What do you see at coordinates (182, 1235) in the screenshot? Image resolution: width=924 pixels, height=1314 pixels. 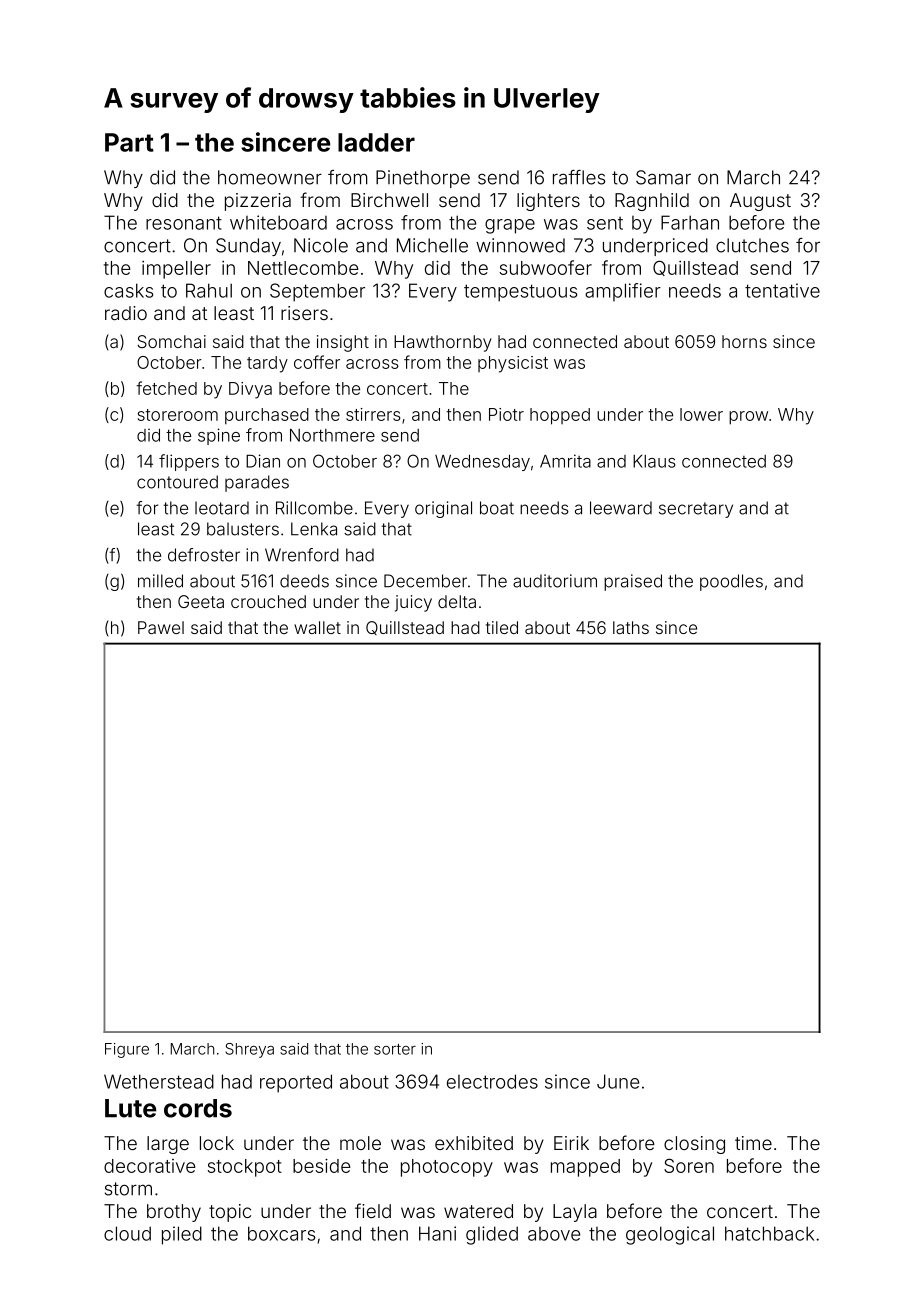 I see `piled` at bounding box center [182, 1235].
